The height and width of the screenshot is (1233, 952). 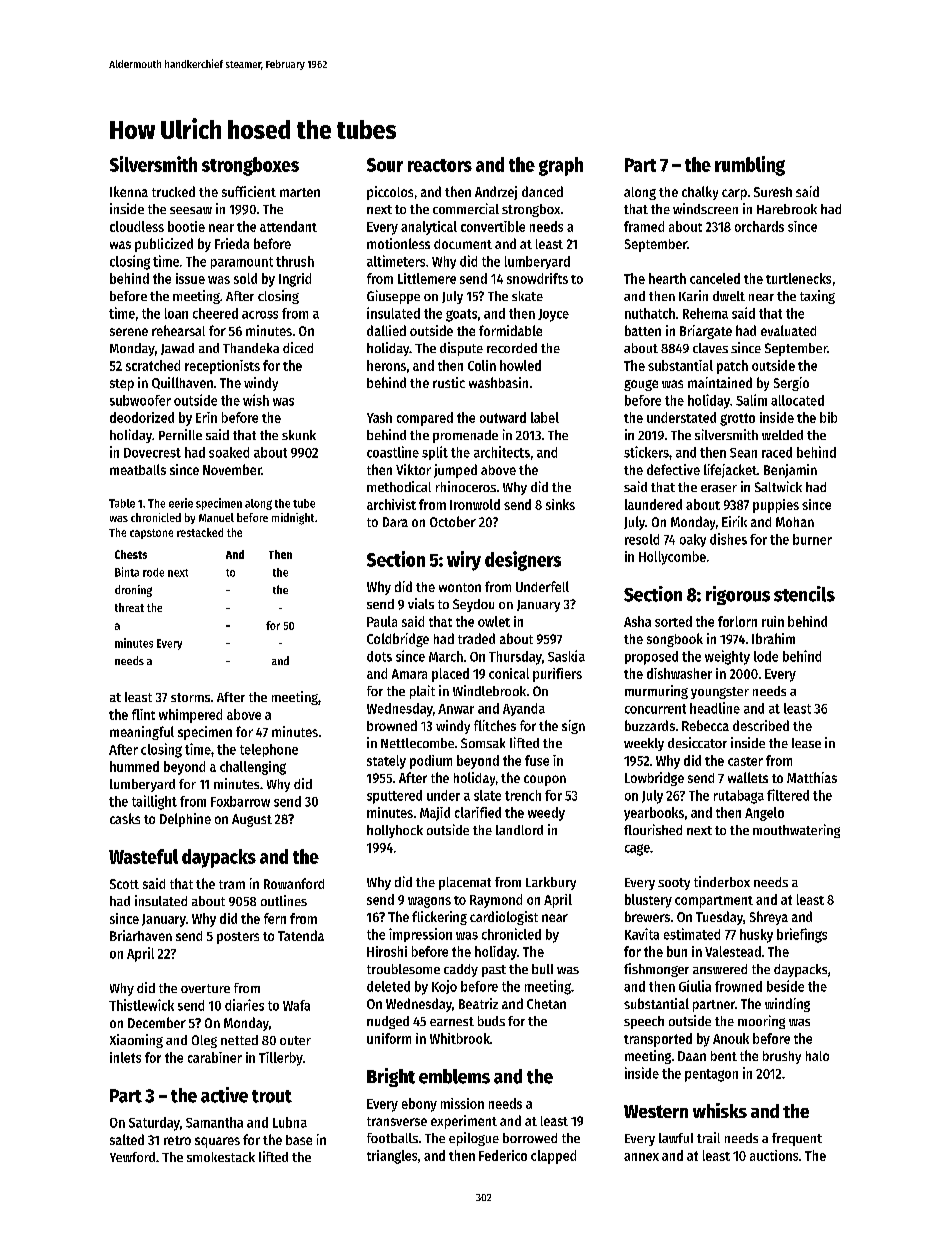 I want to click on Angelo, so click(x=764, y=814).
